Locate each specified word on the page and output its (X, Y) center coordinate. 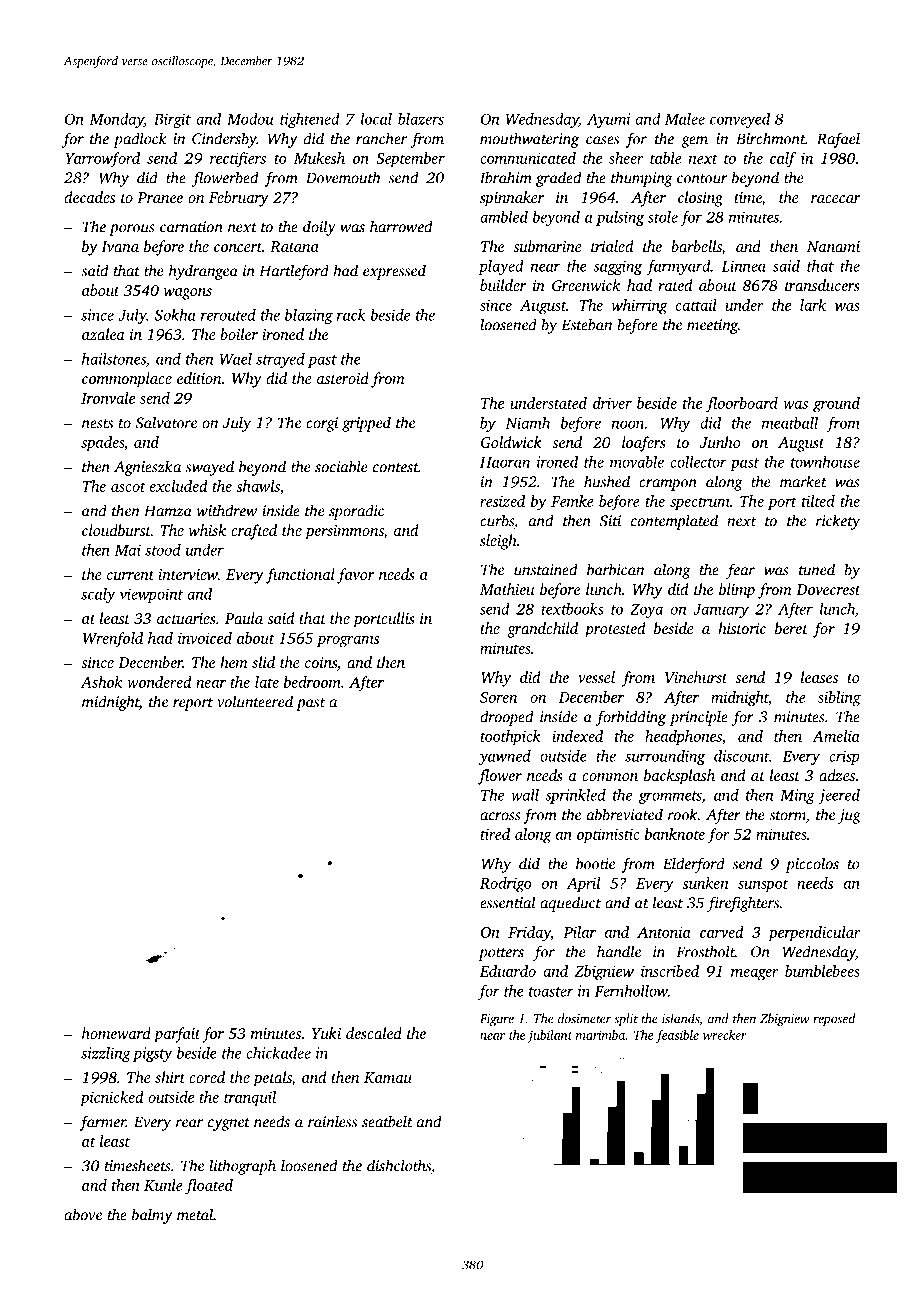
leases (819, 677)
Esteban (586, 324)
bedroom (312, 682)
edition (199, 378)
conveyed (740, 120)
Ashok (101, 682)
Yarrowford (102, 160)
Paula (244, 618)
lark (813, 305)
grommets (670, 797)
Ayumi (608, 120)
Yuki (326, 1033)
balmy (152, 1216)
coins (321, 662)
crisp (844, 757)
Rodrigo (506, 885)
